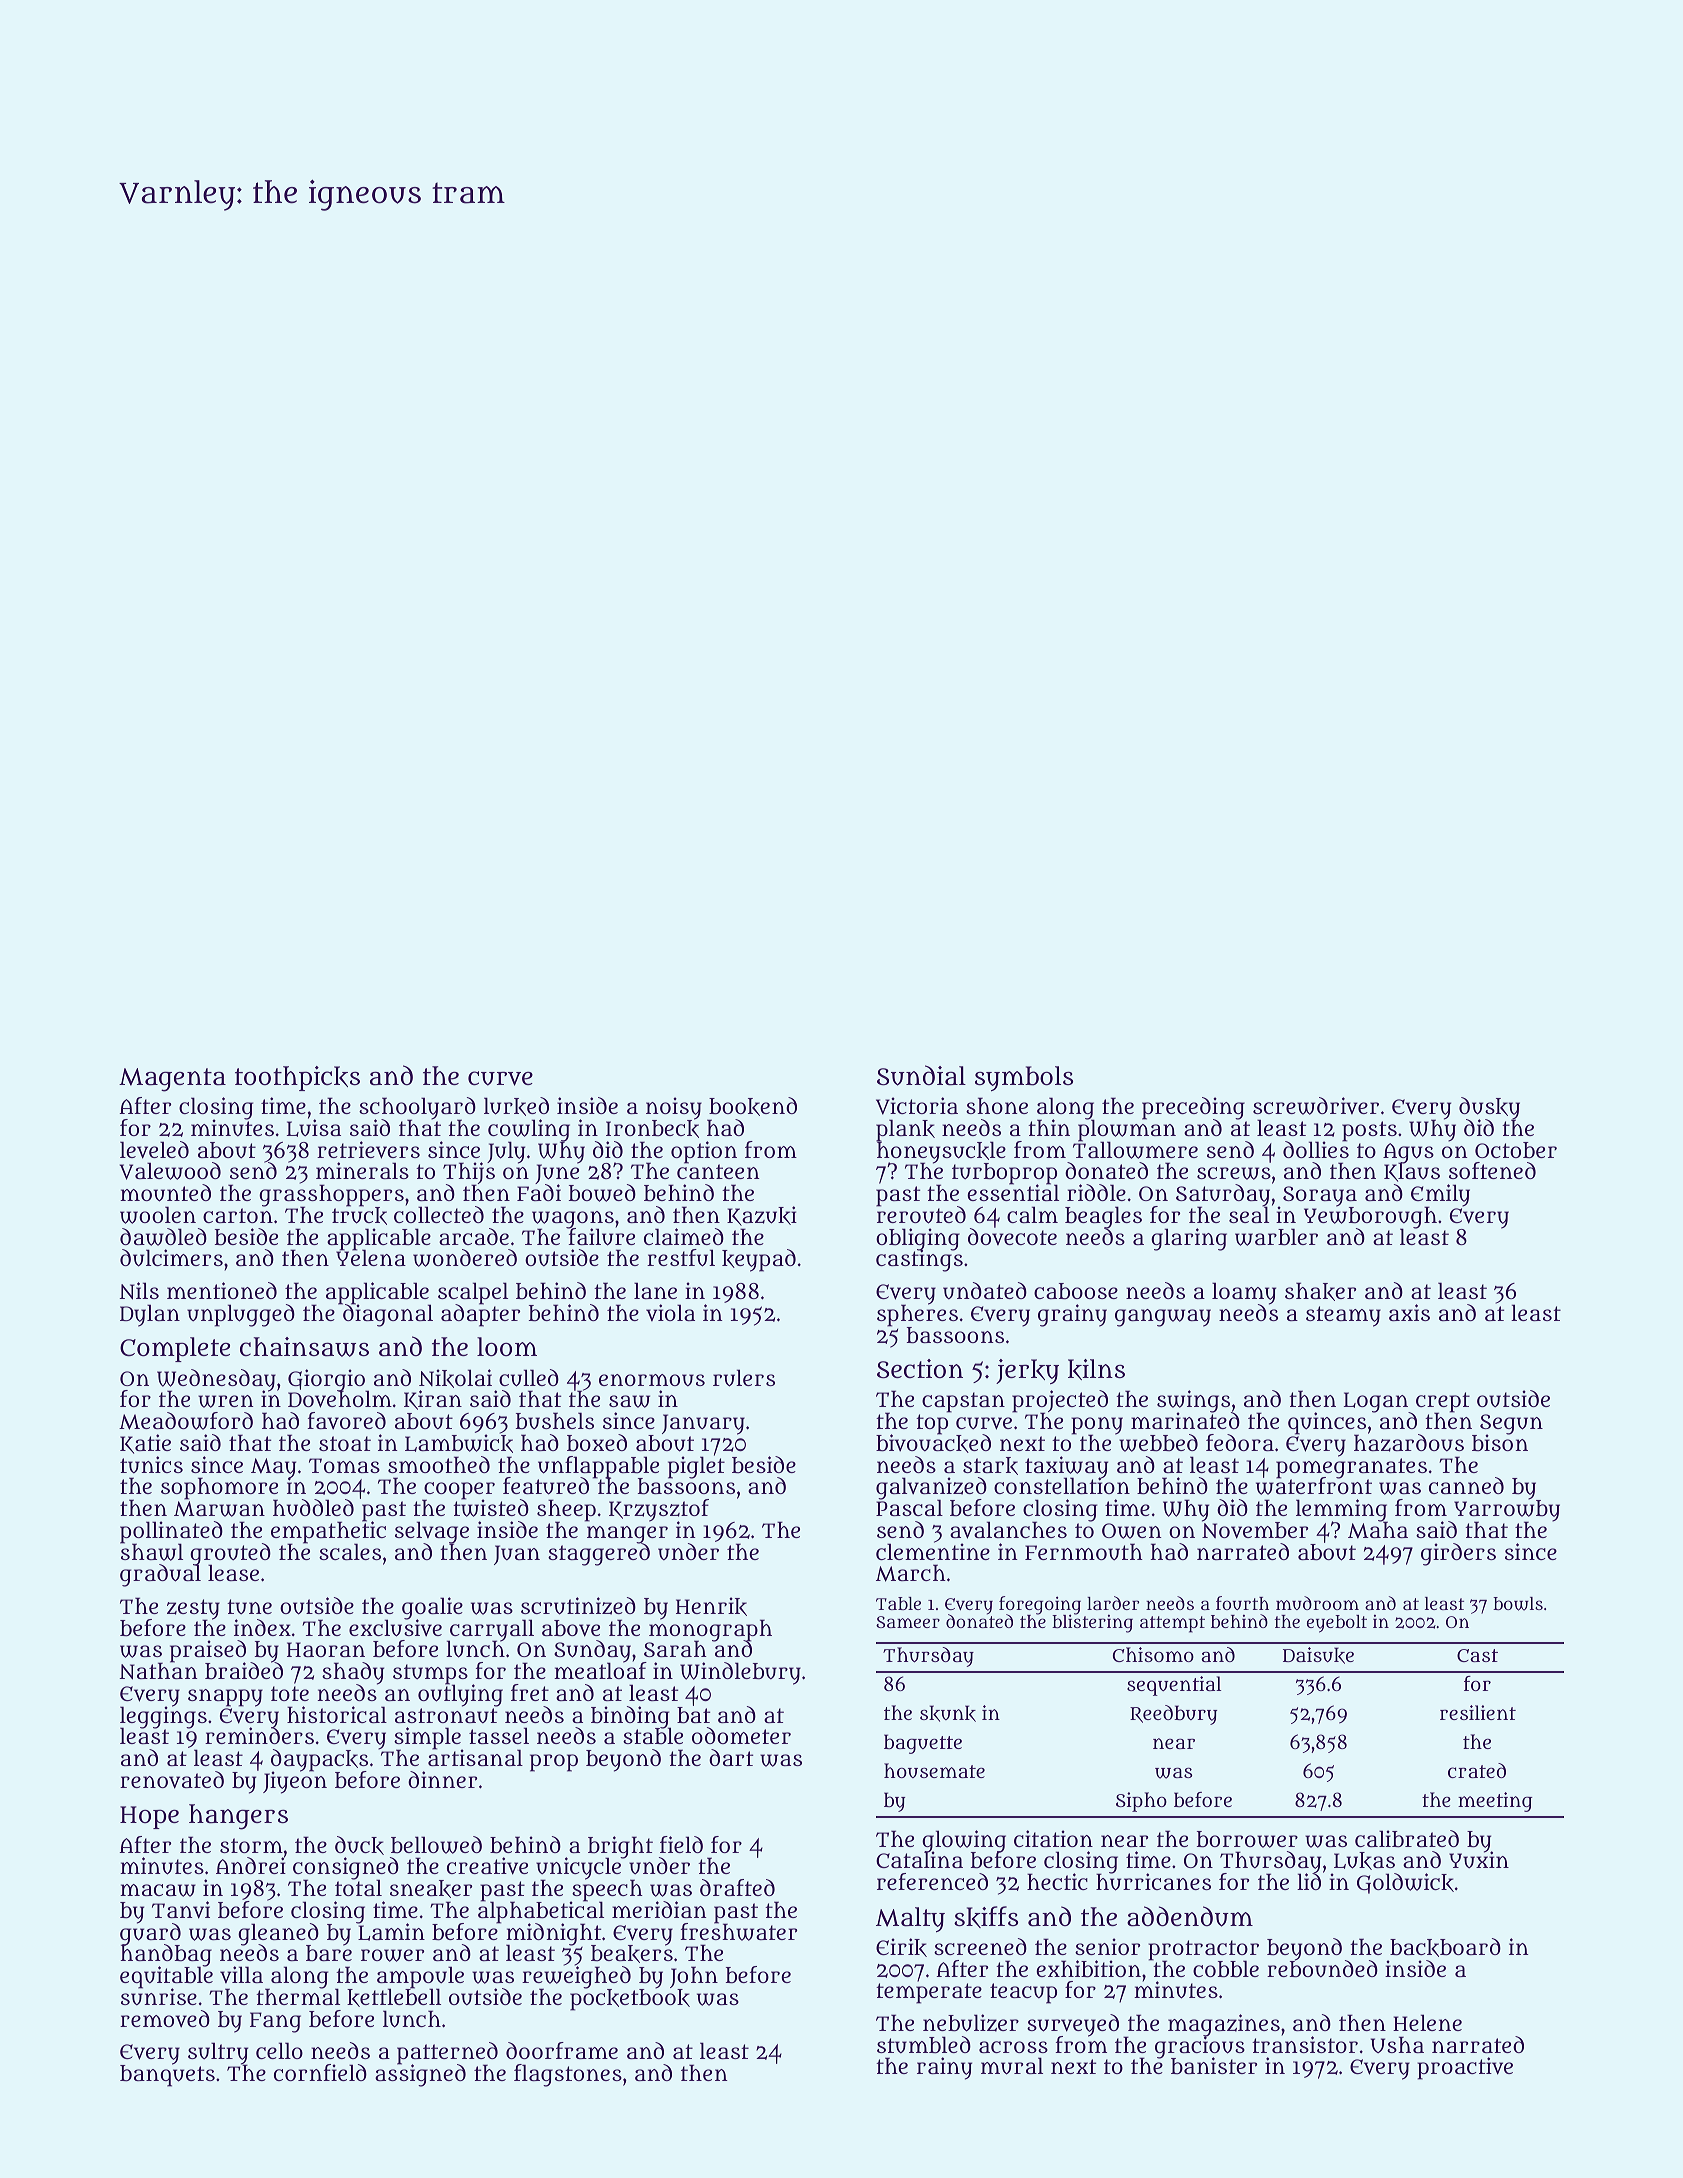 Image resolution: width=1683 pixels, height=2178 pixels. What do you see at coordinates (1076, 1291) in the screenshot?
I see `caboose` at bounding box center [1076, 1291].
